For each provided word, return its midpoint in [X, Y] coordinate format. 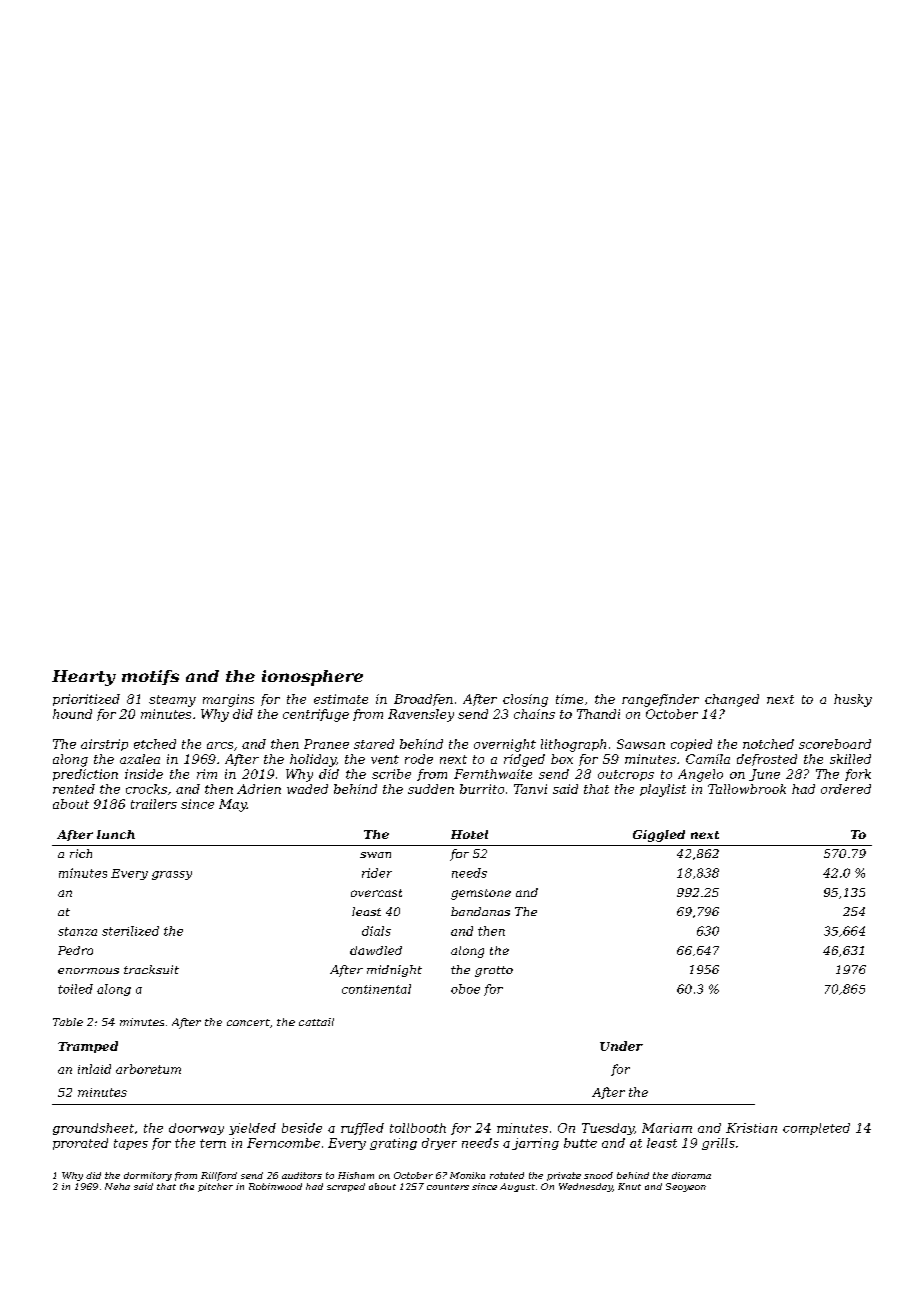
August [517, 1187]
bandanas [480, 911]
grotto [494, 971]
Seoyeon [686, 1187]
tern [213, 1143]
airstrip [104, 745]
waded [307, 789]
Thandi [598, 714]
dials [376, 931]
